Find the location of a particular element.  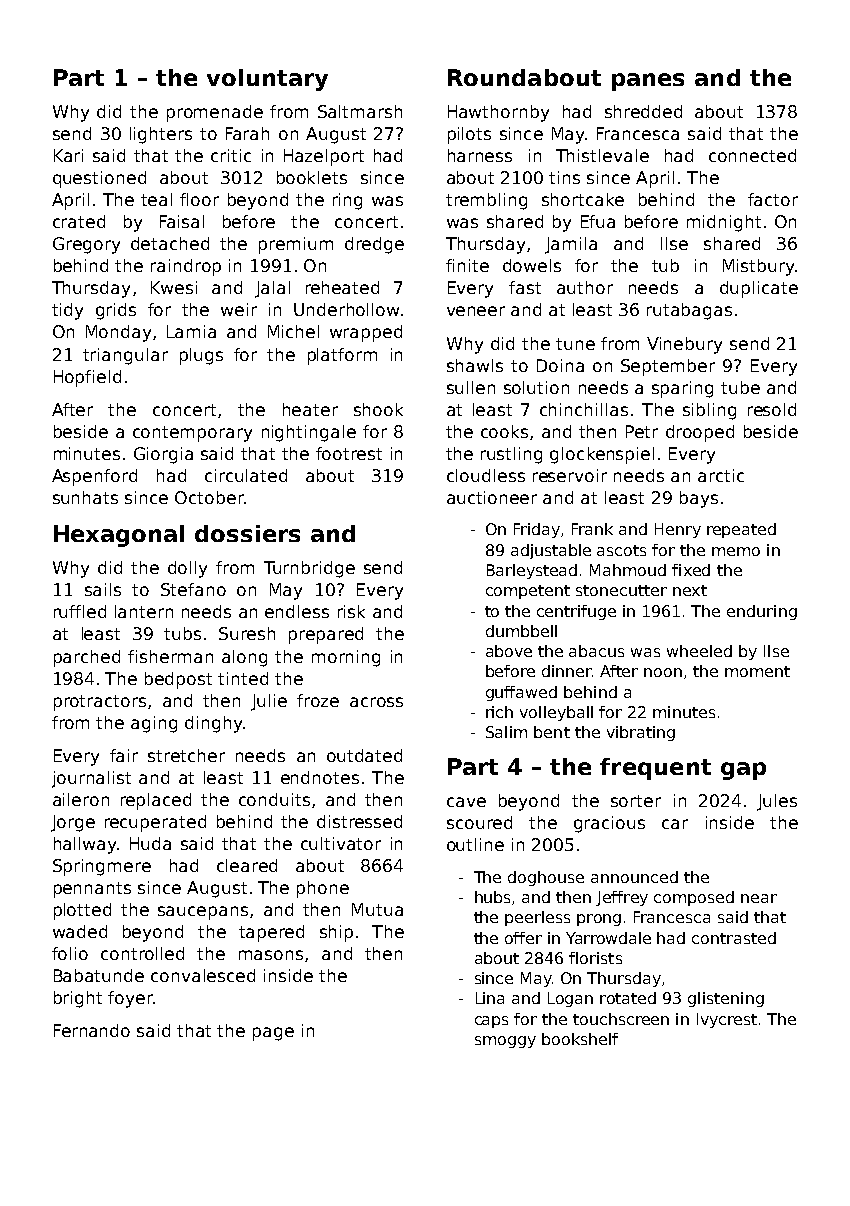

arctic is located at coordinates (721, 475).
